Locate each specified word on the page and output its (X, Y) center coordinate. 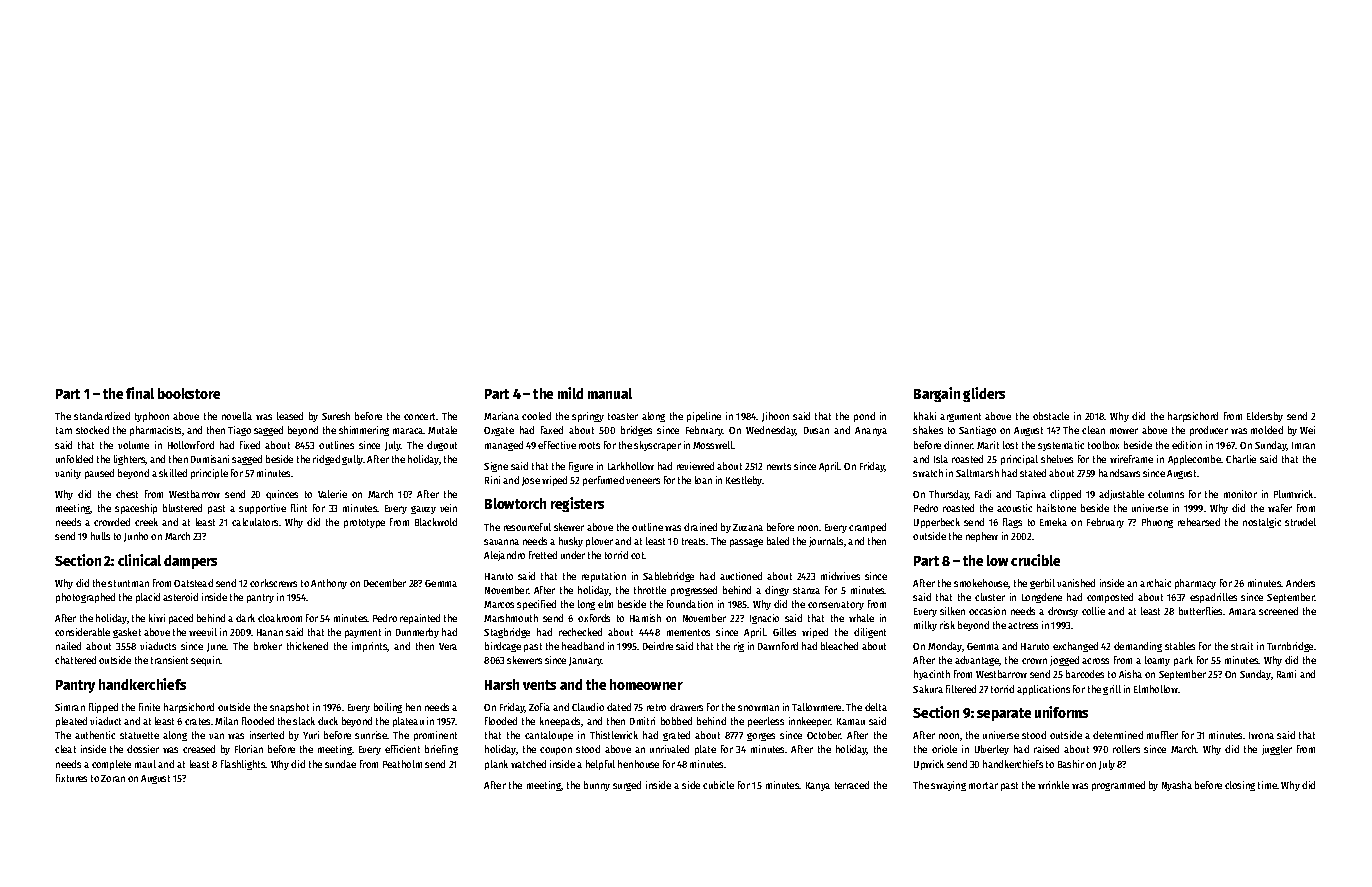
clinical (139, 560)
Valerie (332, 494)
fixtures (71, 778)
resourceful (527, 527)
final (140, 393)
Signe (496, 467)
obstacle (1051, 416)
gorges (761, 737)
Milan (226, 721)
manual (610, 393)
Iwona (1261, 735)
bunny (597, 786)
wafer (1280, 508)
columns (1166, 494)
